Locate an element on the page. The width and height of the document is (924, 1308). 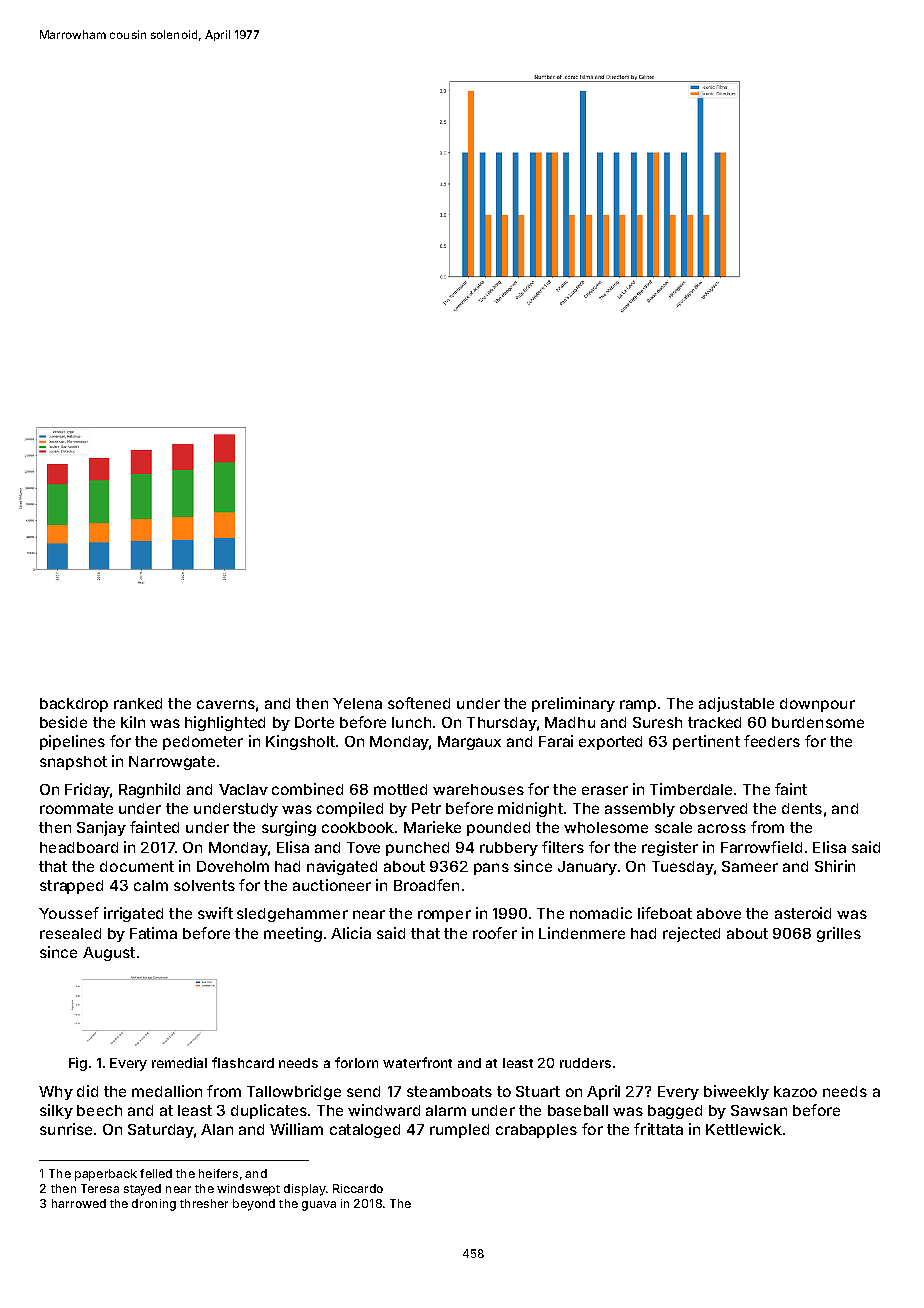
register is located at coordinates (670, 848).
